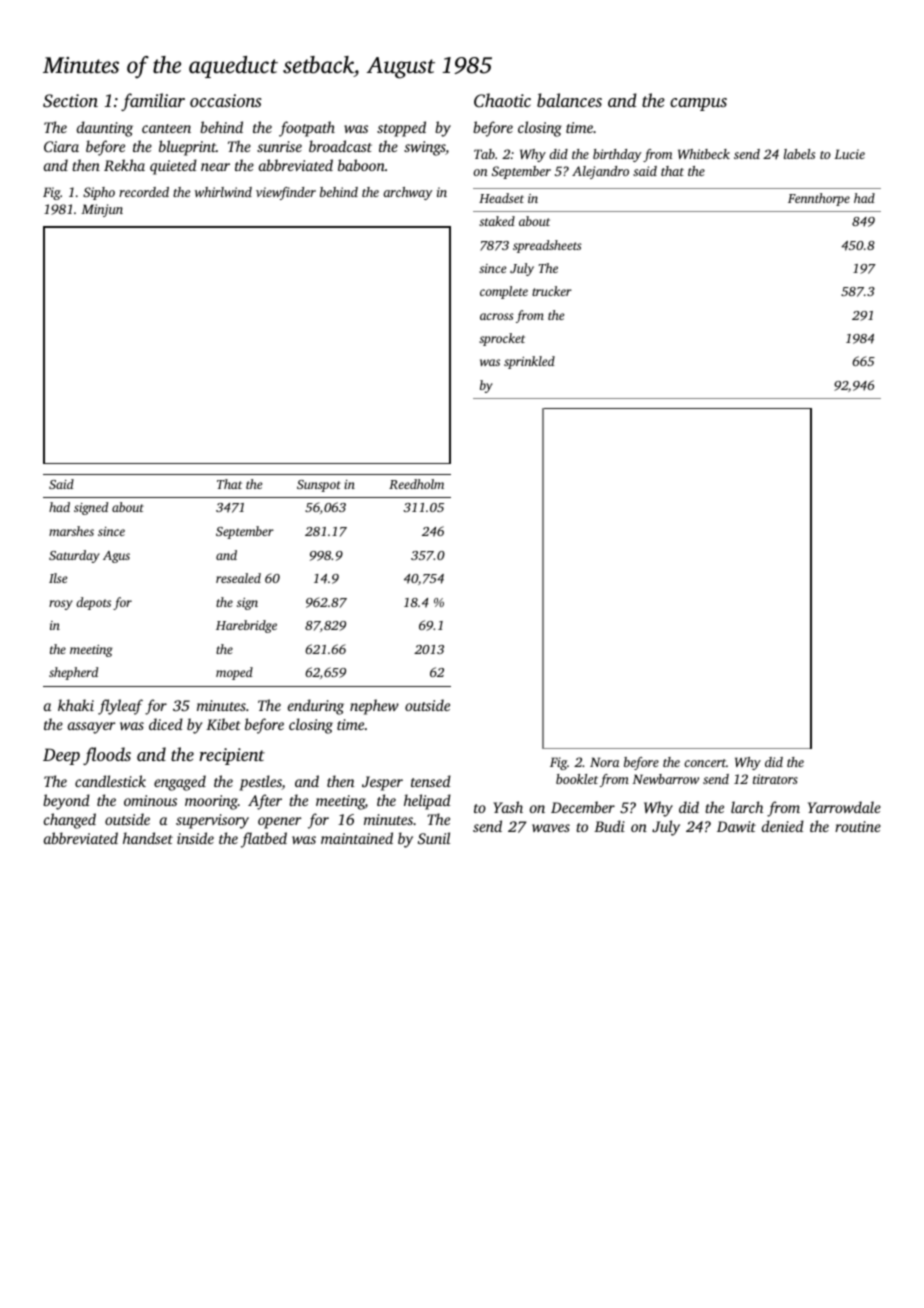 The image size is (924, 1308). I want to click on moped, so click(234, 673).
